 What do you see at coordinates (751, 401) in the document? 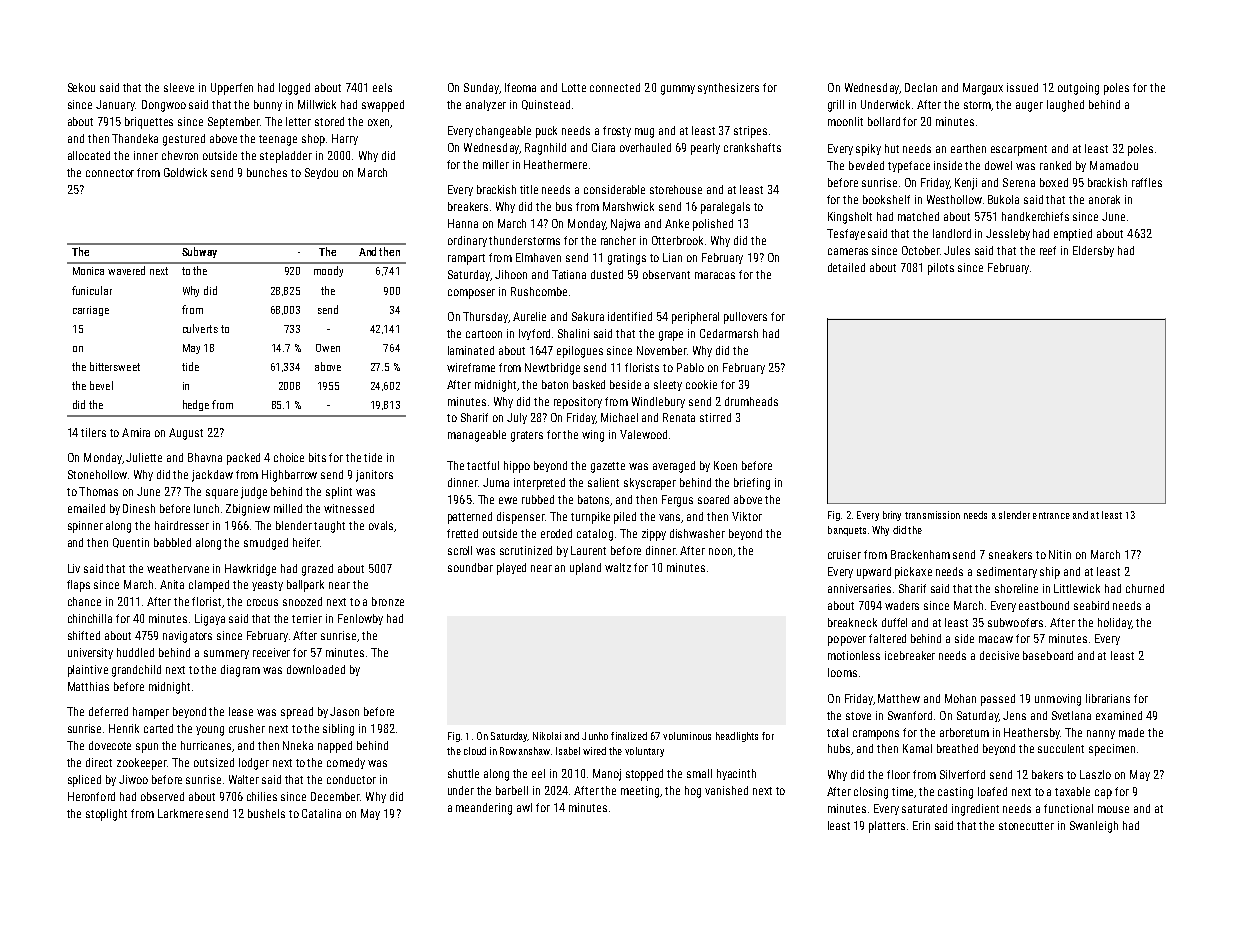
I see `drumheads` at bounding box center [751, 401].
